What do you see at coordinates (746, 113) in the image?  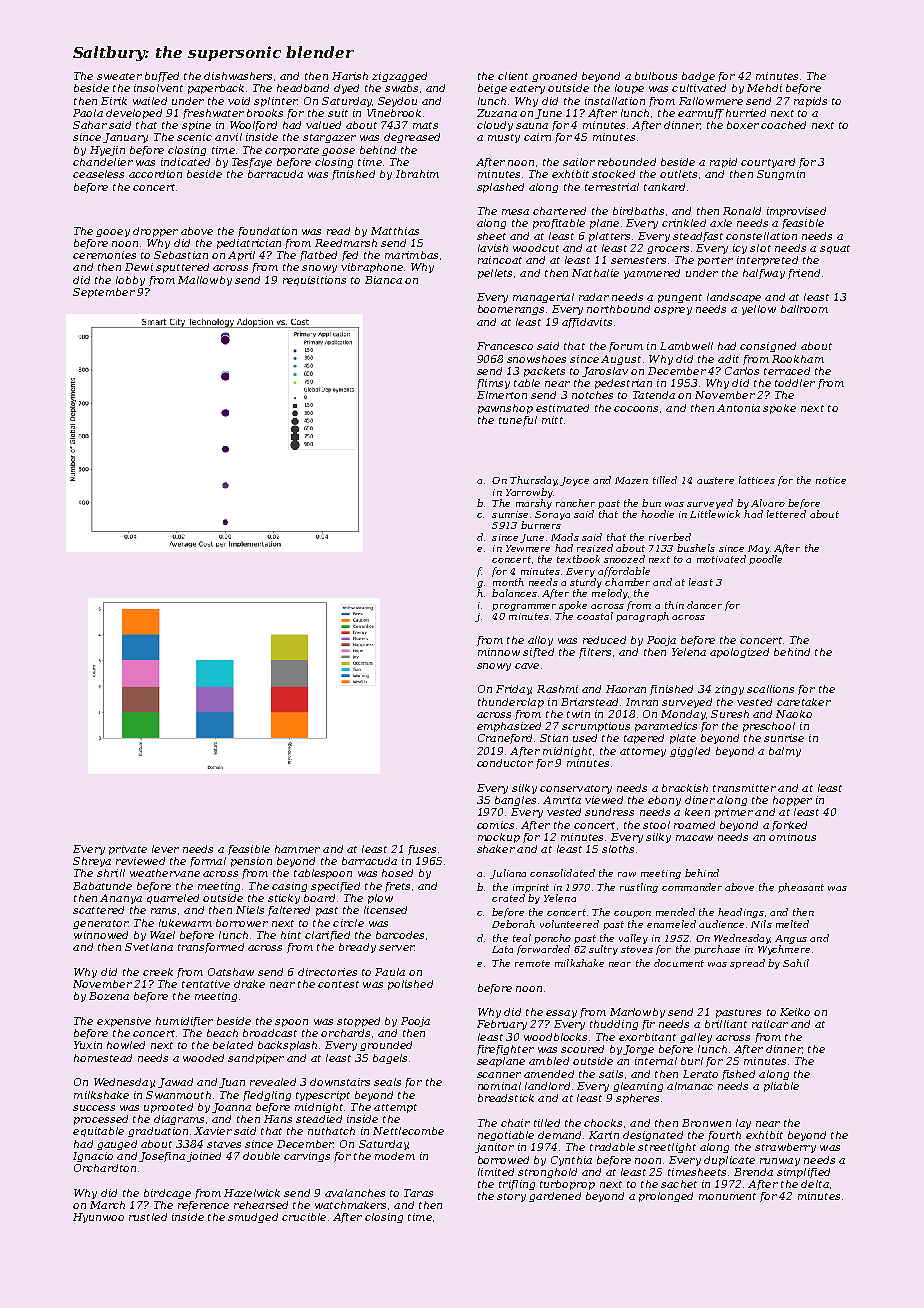 I see `hurried` at bounding box center [746, 113].
